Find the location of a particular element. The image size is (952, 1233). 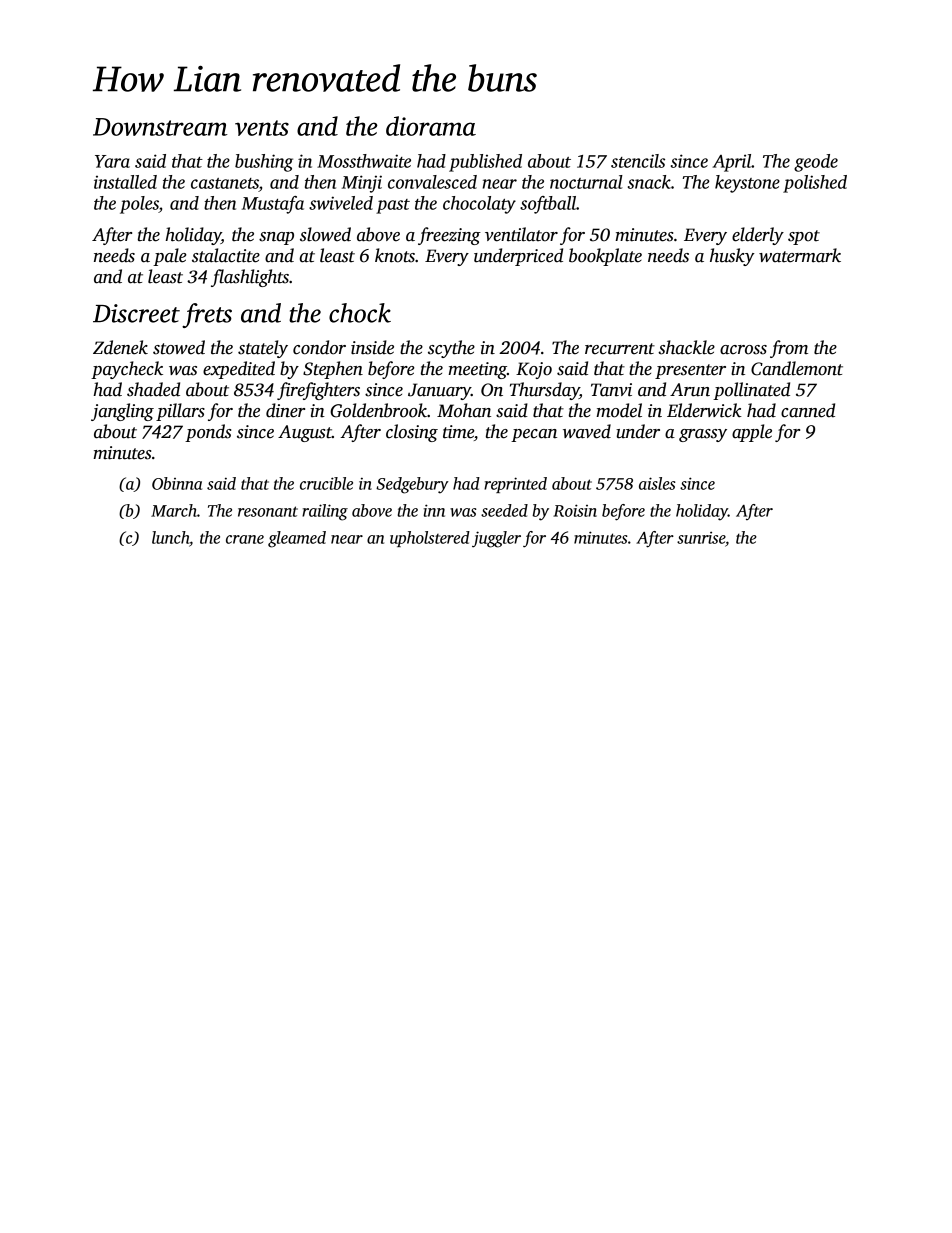

ventilator is located at coordinates (521, 234).
